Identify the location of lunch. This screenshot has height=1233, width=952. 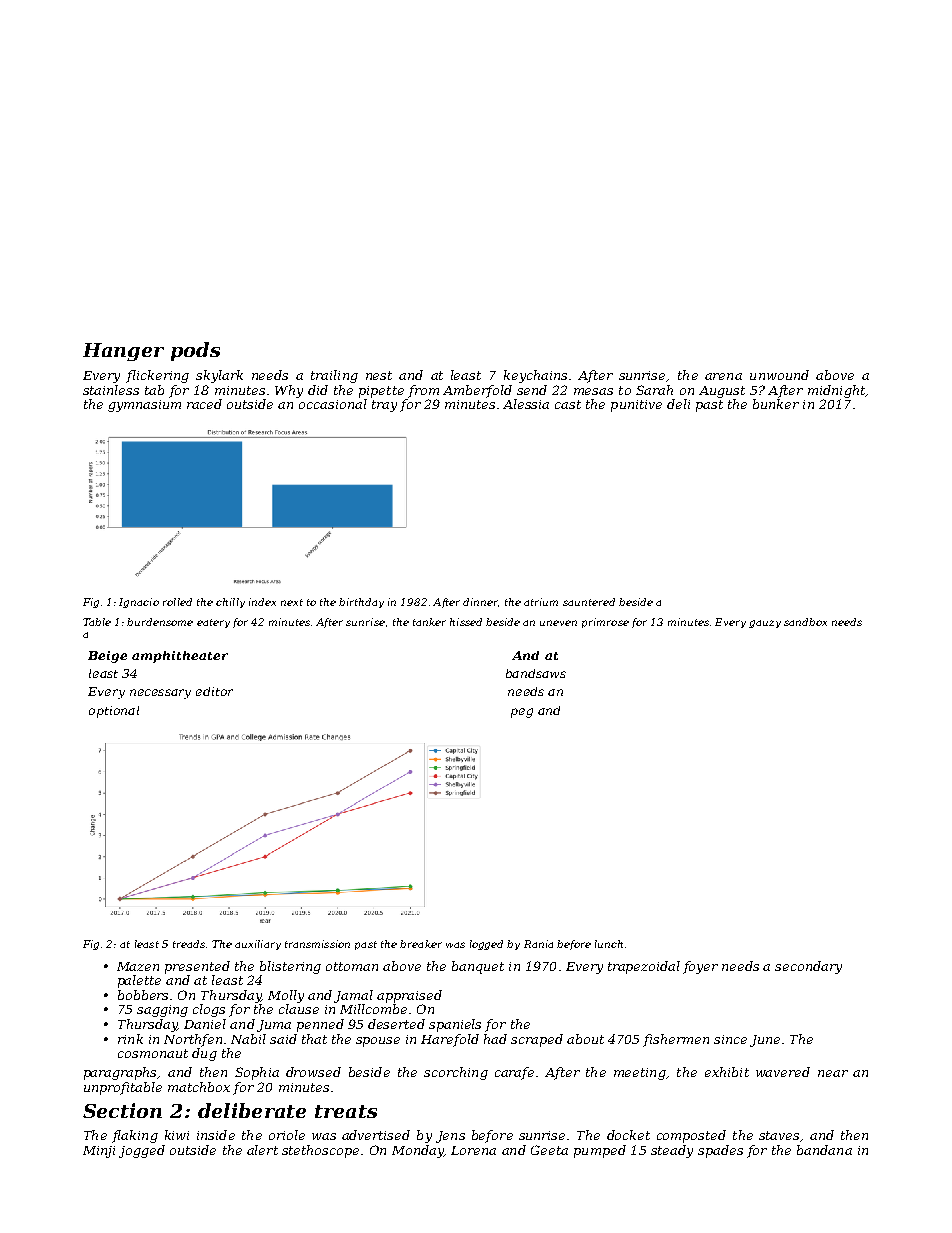
(609, 944).
